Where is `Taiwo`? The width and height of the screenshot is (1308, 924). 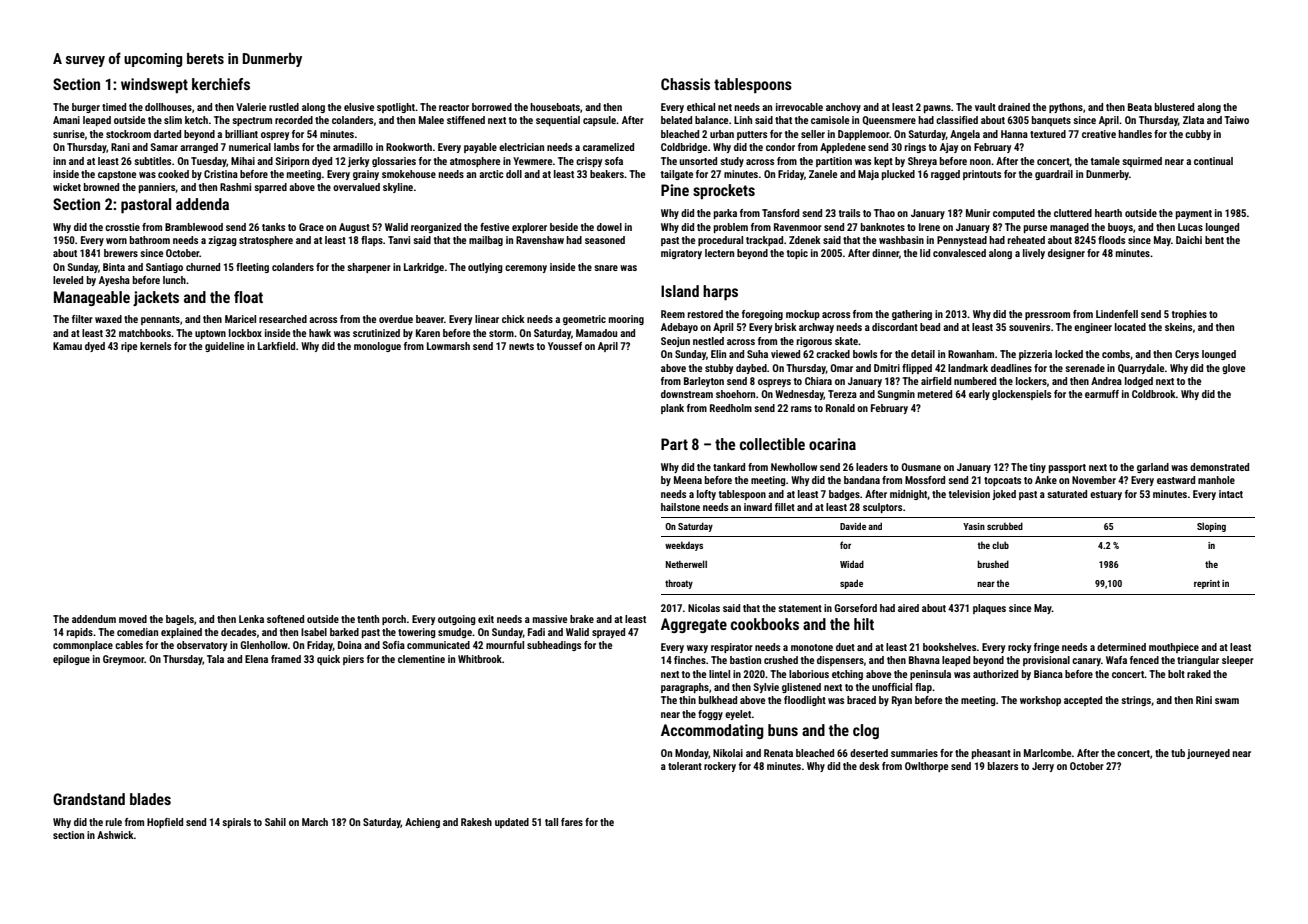
Taiwo is located at coordinates (1236, 120).
